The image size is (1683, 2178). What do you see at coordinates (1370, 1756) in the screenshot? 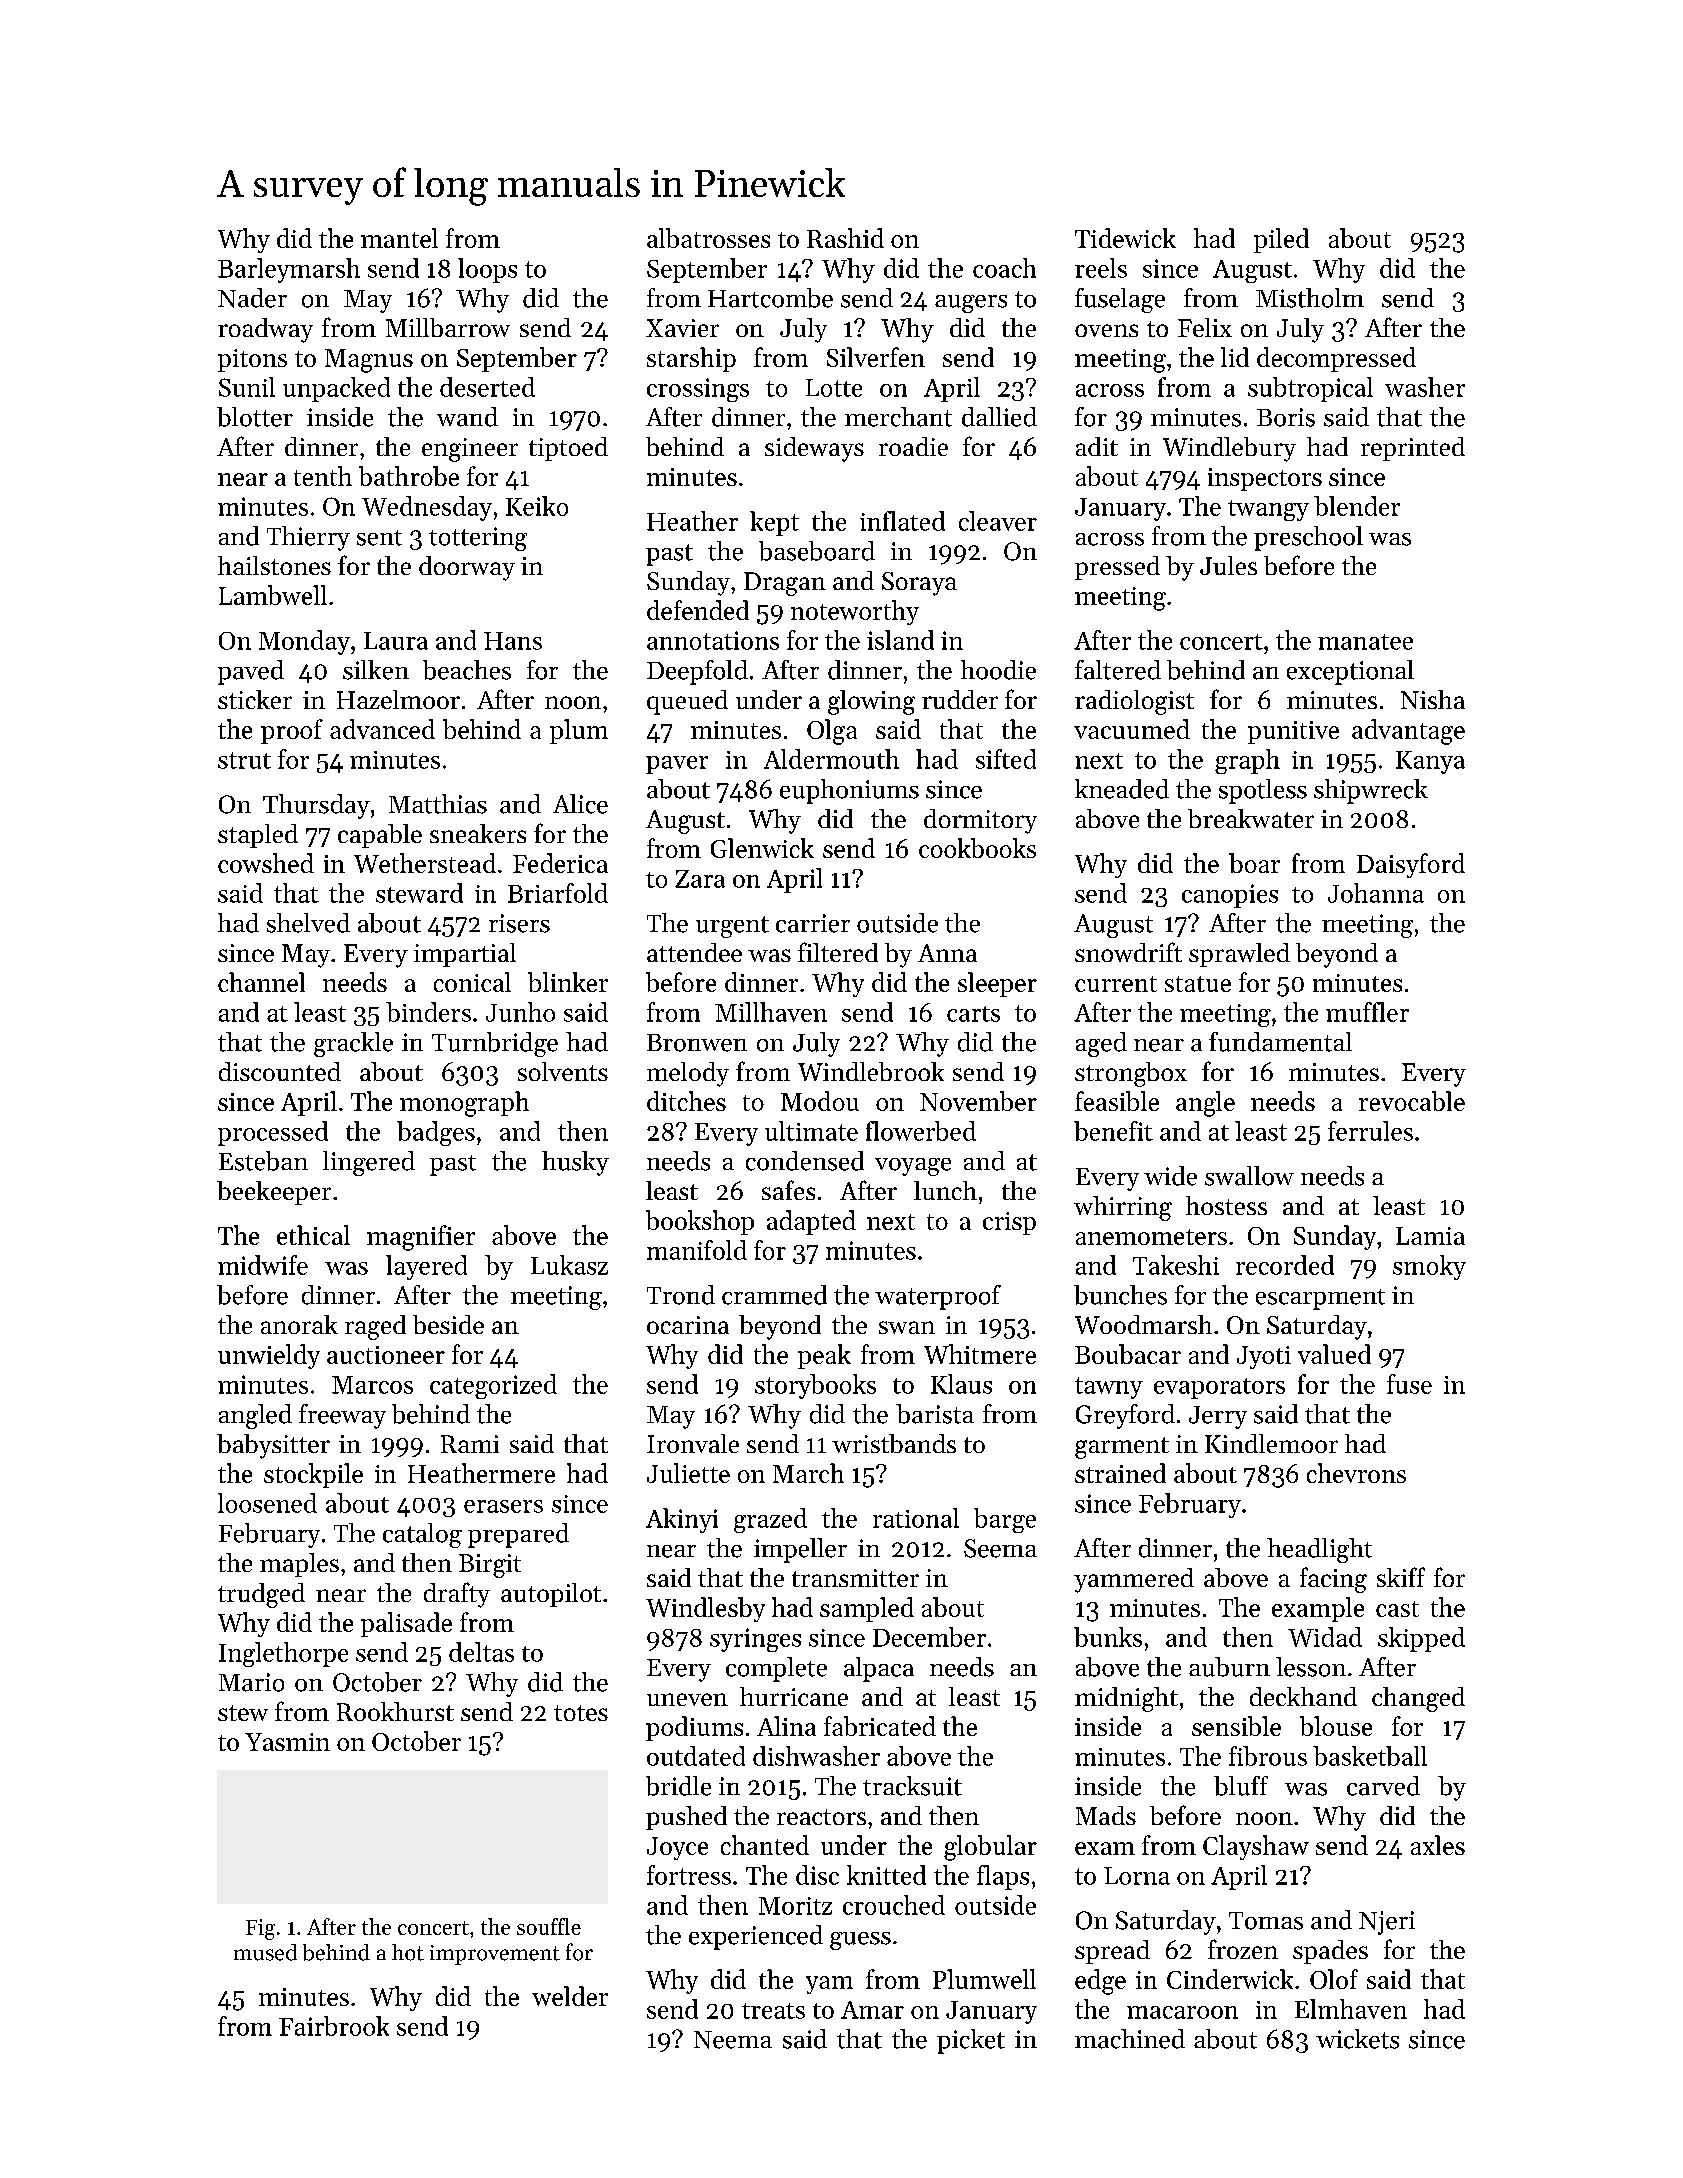
I see `basketball` at bounding box center [1370, 1756].
